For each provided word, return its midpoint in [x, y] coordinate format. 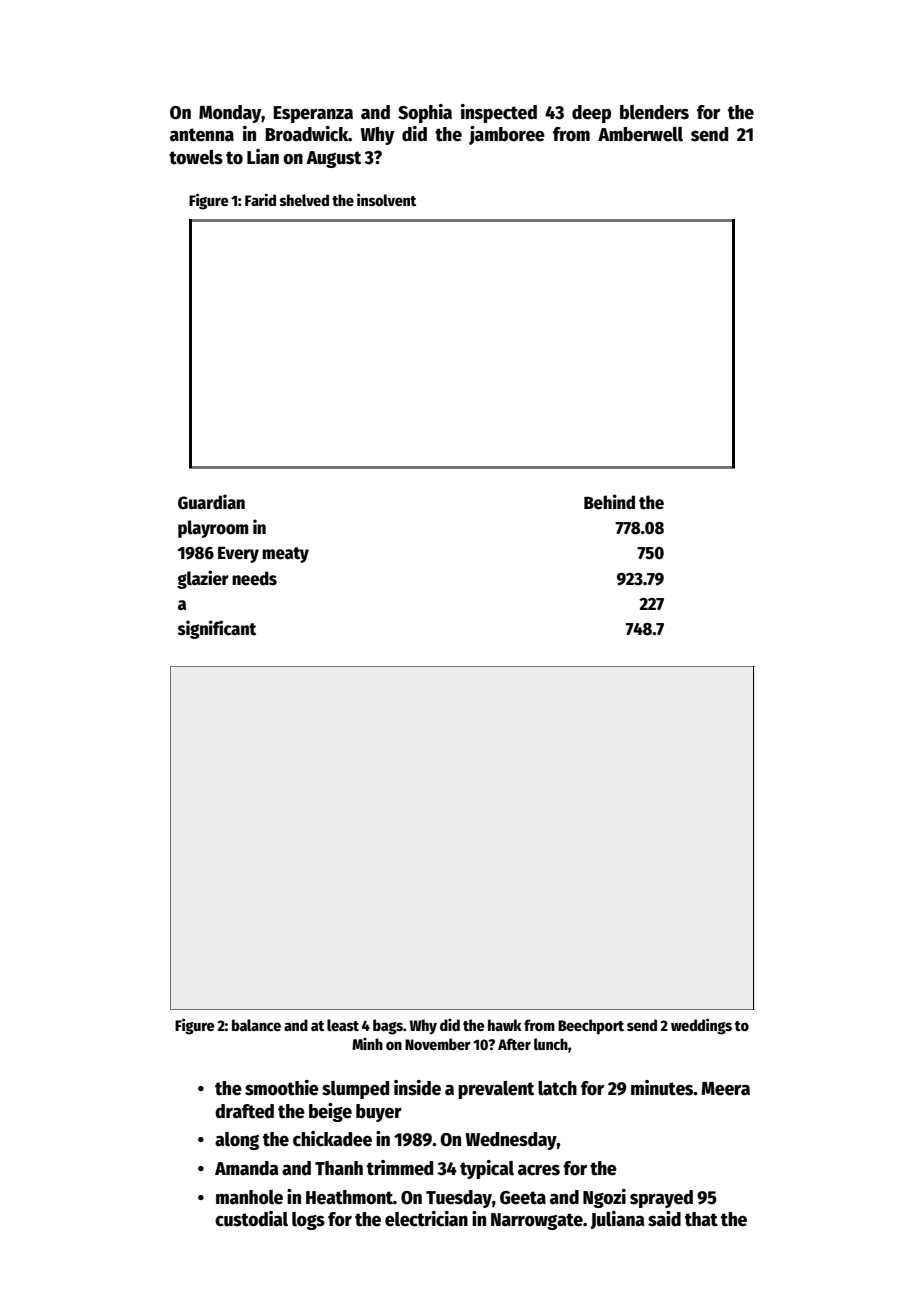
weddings [701, 1026]
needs [254, 578]
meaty [285, 555]
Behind [609, 502]
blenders [654, 112]
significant [217, 629]
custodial [251, 1219]
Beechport [591, 1027]
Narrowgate [537, 1221]
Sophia [425, 113]
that [701, 1219]
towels [196, 157]
